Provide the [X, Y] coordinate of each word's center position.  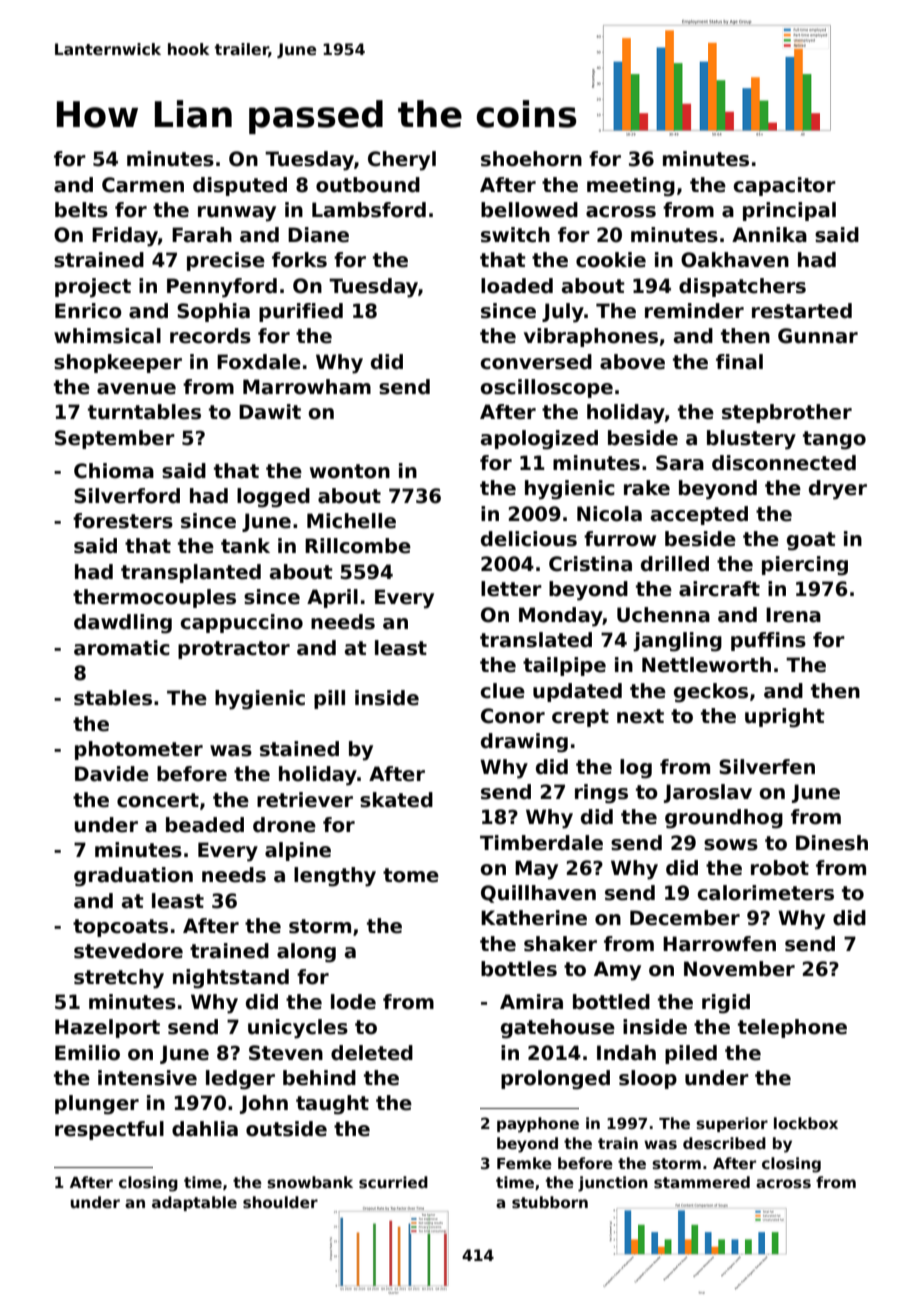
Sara [680, 463]
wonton [350, 471]
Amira [531, 1002]
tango [834, 440]
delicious [529, 539]
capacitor [784, 186]
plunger [97, 1105]
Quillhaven [538, 894]
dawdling [123, 624]
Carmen [143, 185]
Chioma [114, 471]
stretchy [119, 979]
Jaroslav [708, 793]
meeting [631, 187]
